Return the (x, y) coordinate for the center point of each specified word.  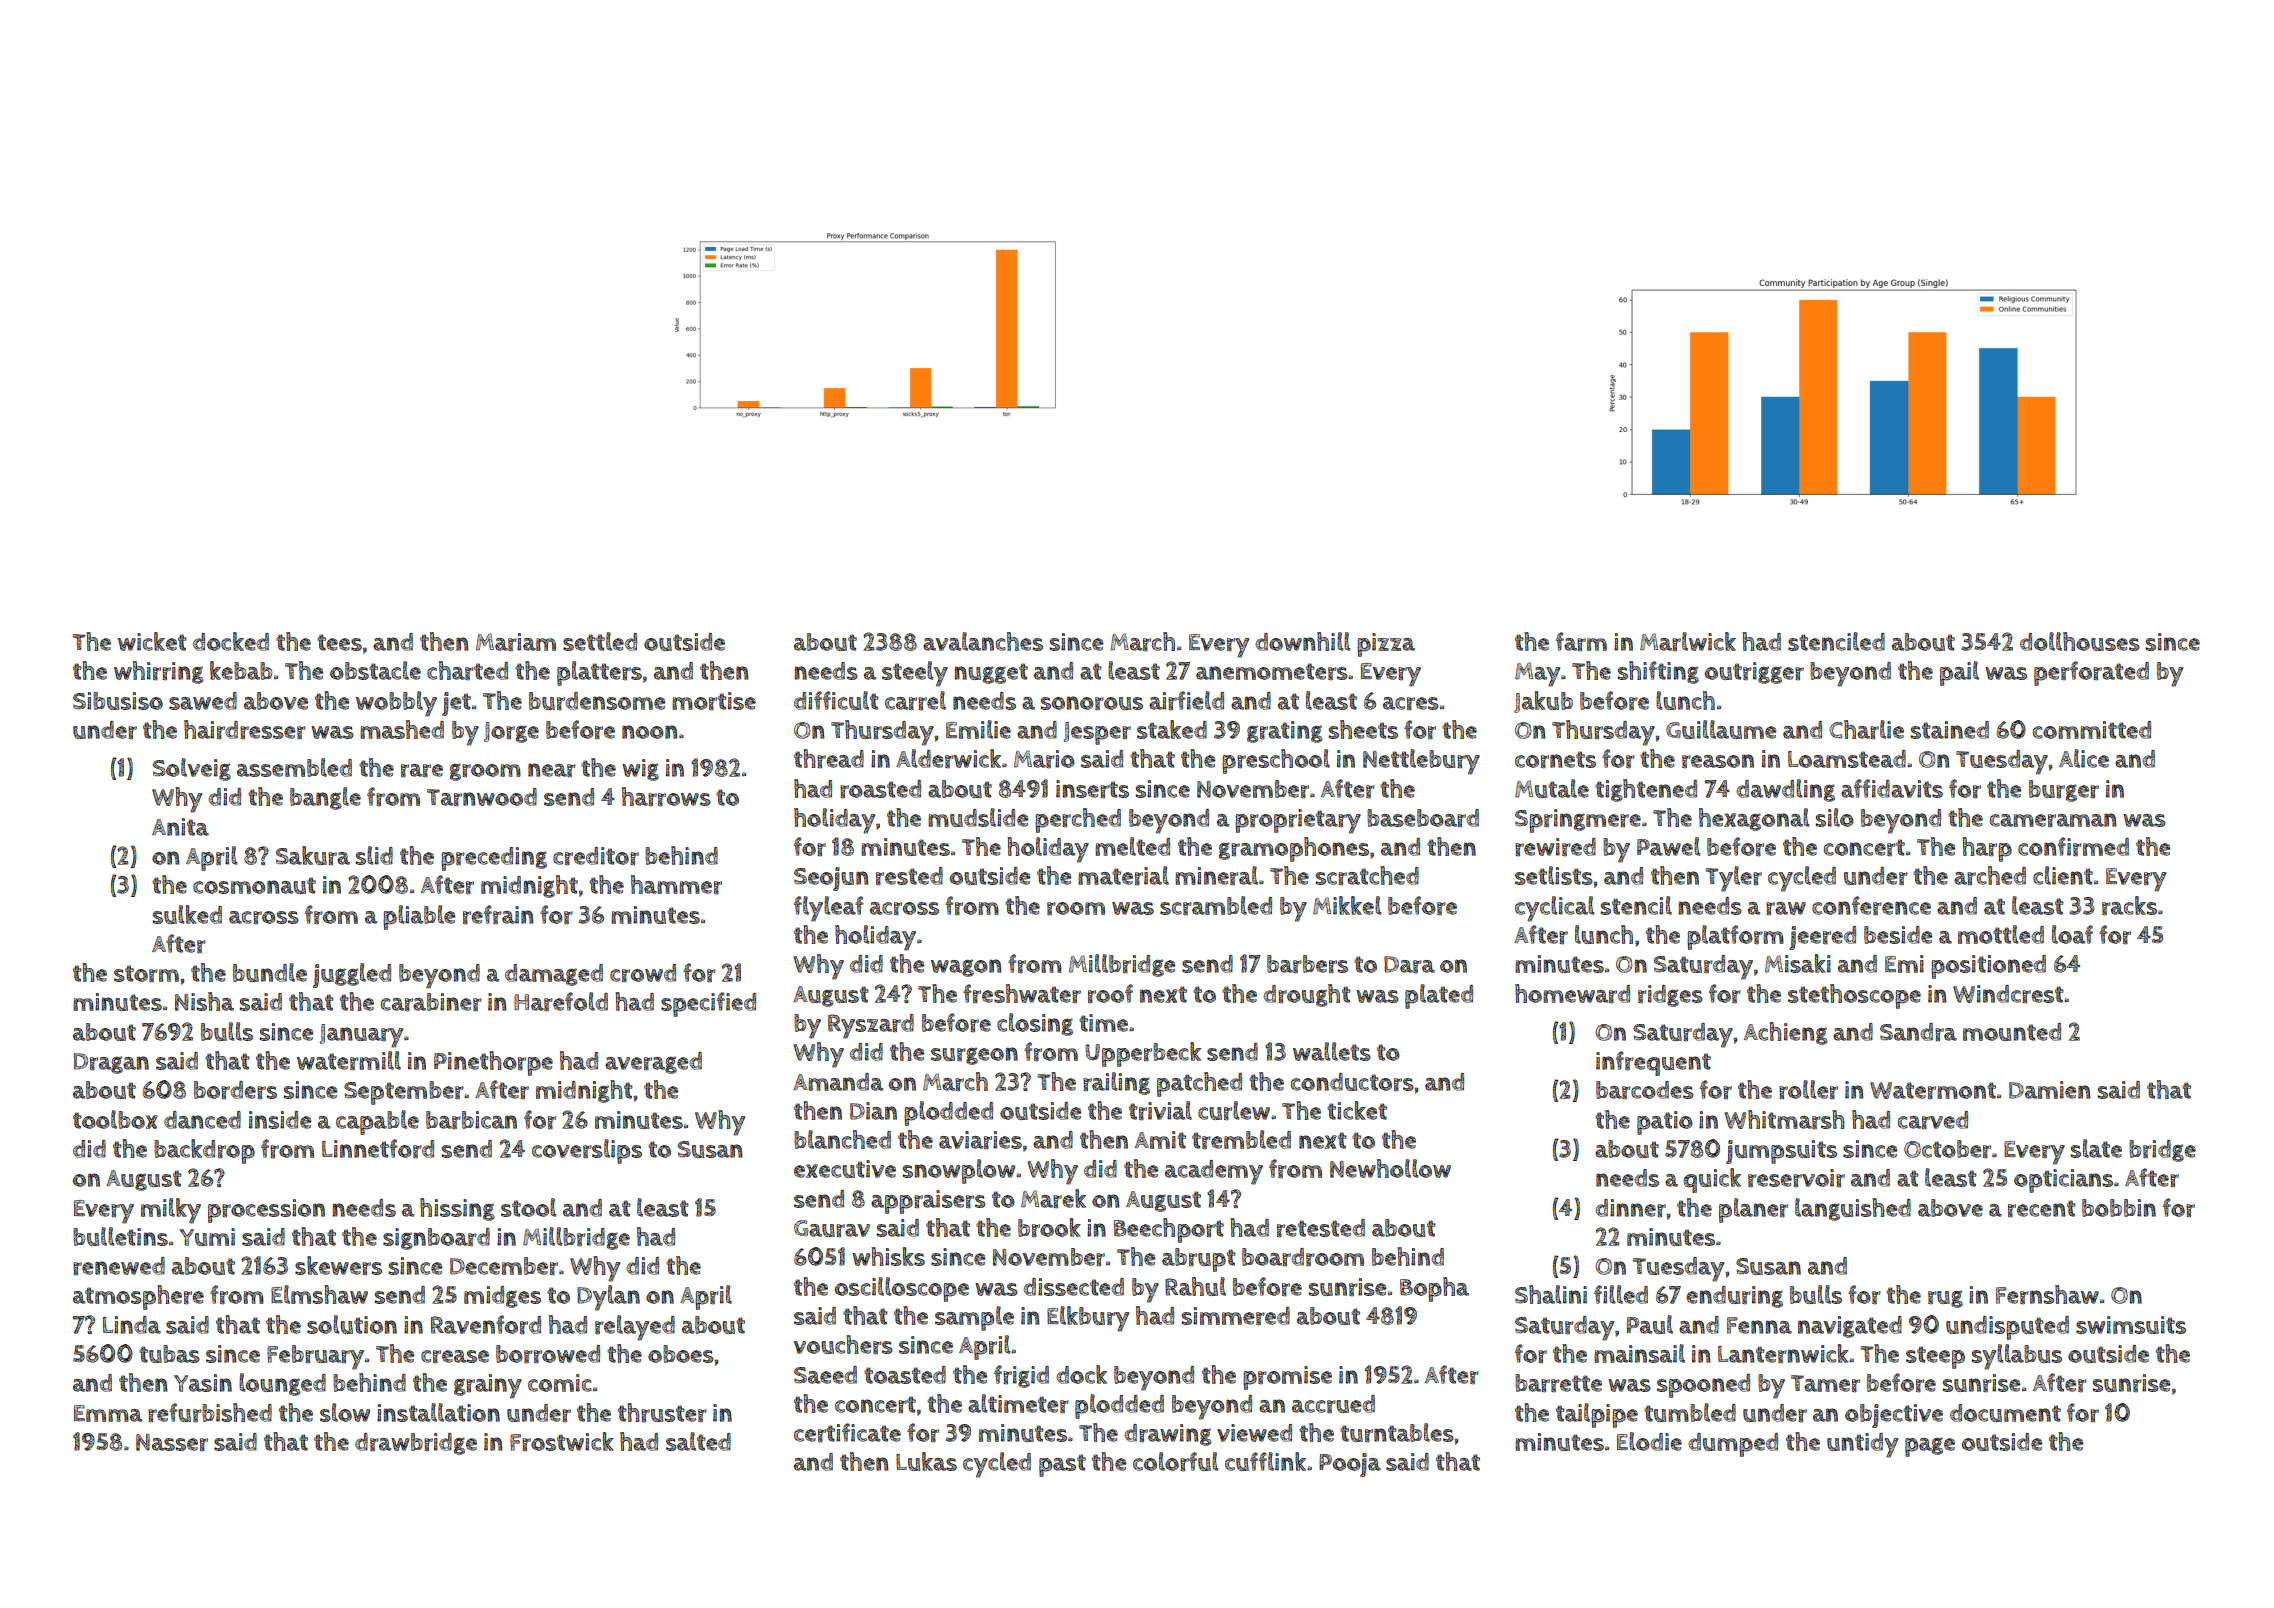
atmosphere (138, 1297)
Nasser (172, 1443)
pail (1959, 673)
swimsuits (2131, 1325)
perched (1078, 820)
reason (1718, 761)
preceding (494, 859)
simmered (1236, 1316)
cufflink (1265, 1461)
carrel (915, 701)
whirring (159, 672)
